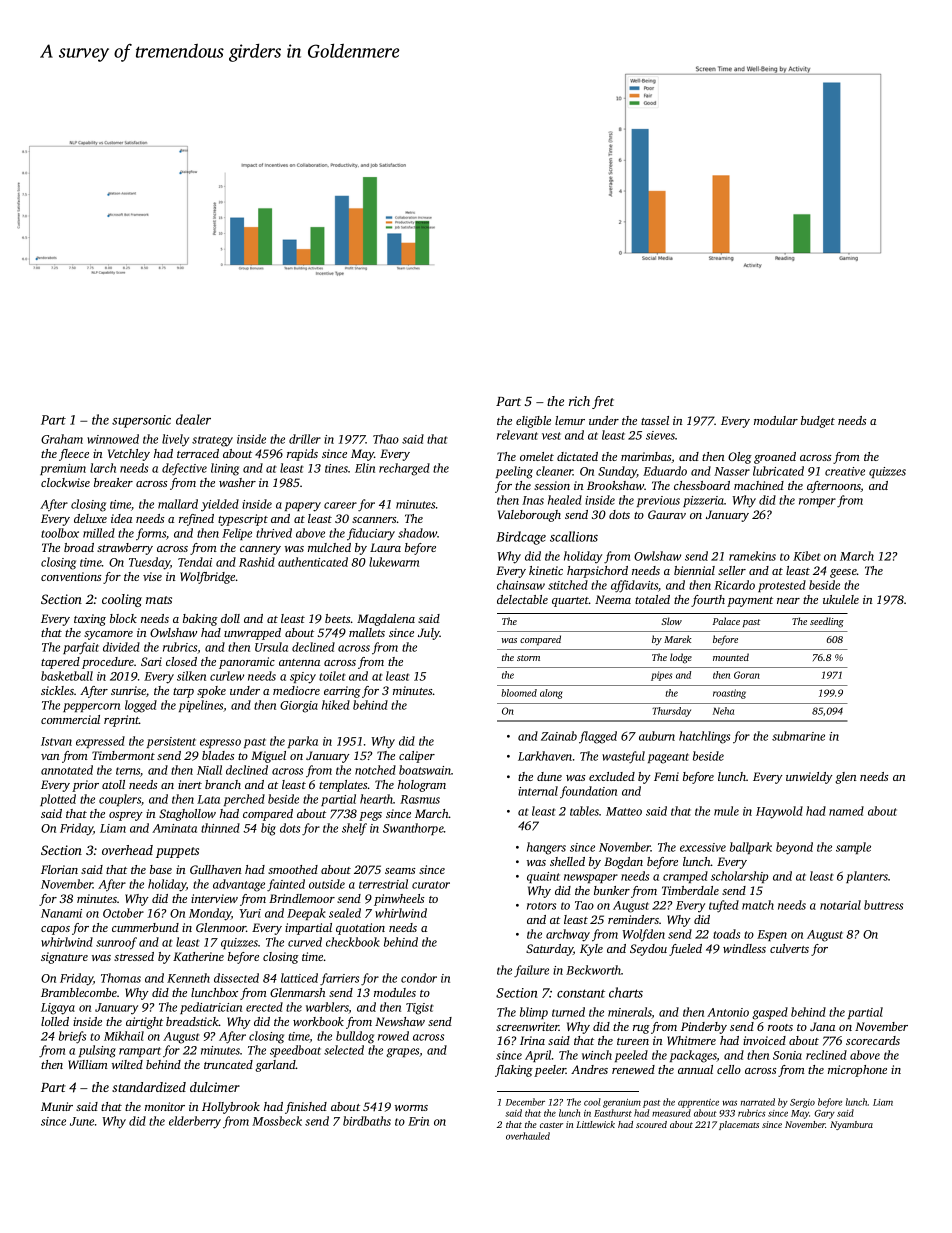 The image size is (952, 1233). Describe the element at coordinates (120, 800) in the page. I see `couplers` at that location.
